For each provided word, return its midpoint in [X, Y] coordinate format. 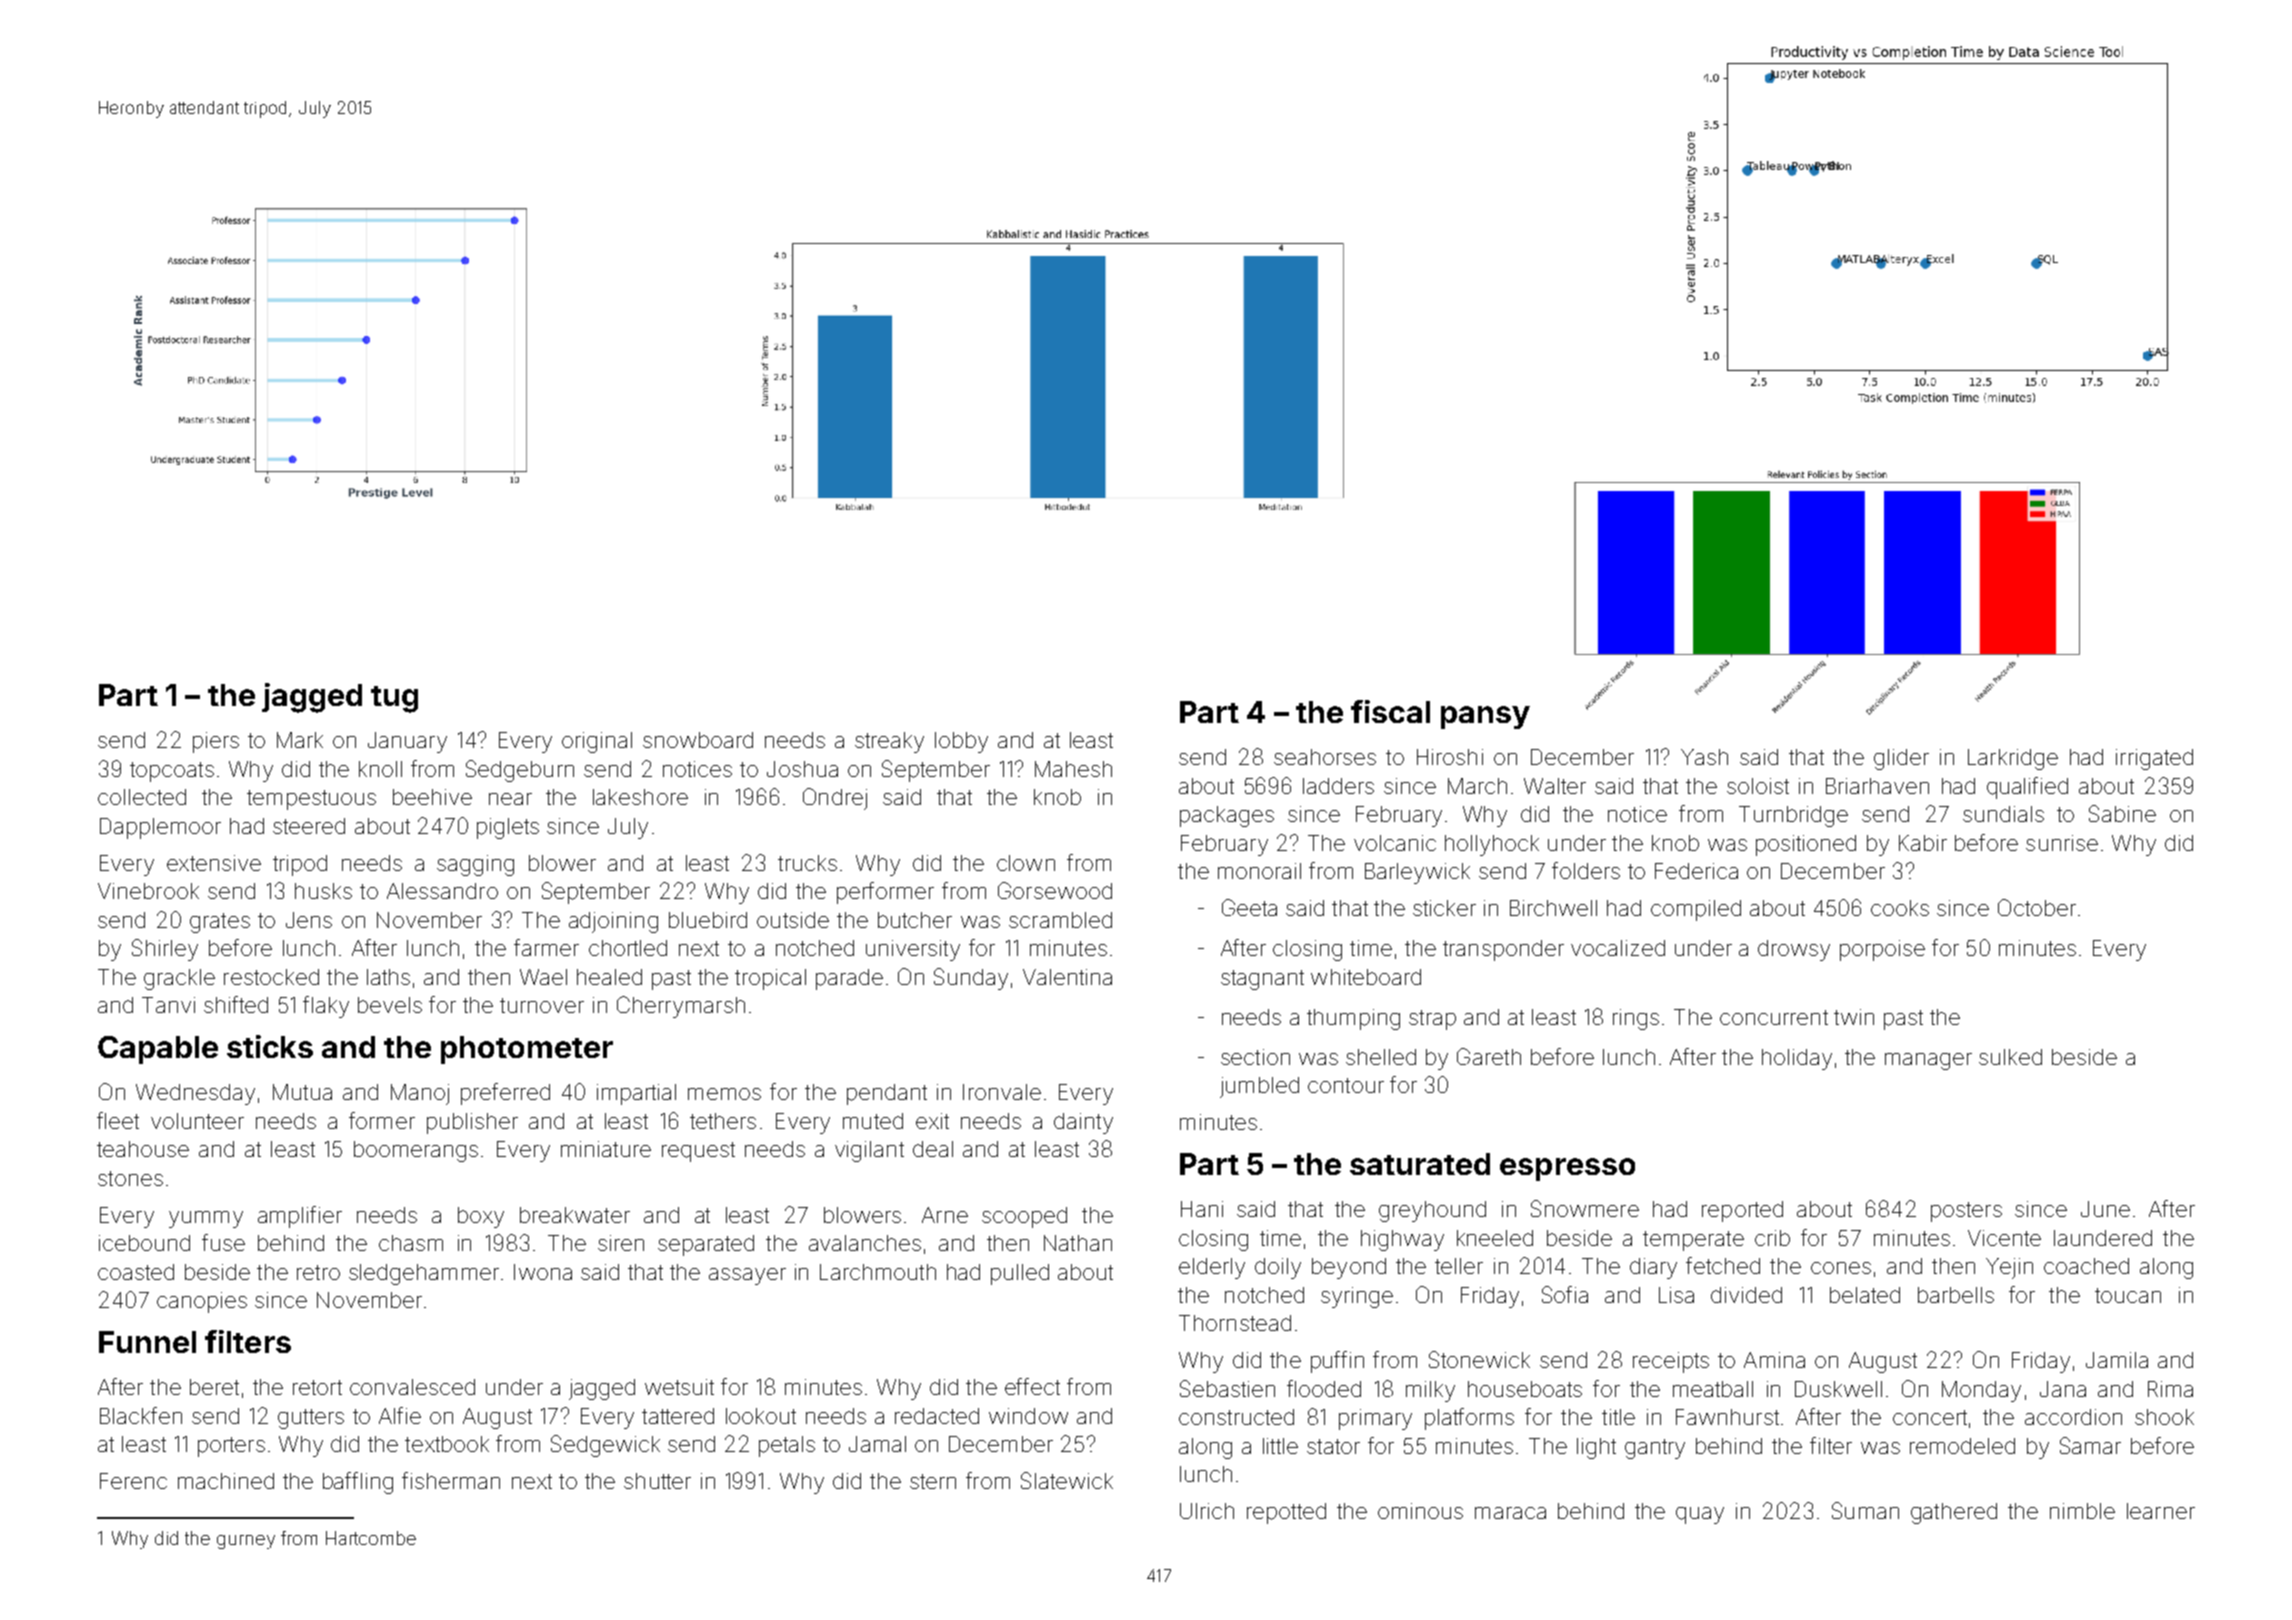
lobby [961, 742]
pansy [1485, 717]
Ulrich [1207, 1511]
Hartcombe [371, 1538]
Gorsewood [1055, 890]
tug [394, 699]
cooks [1900, 908]
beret [214, 1387]
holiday [1797, 1059]
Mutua [302, 1092]
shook [2164, 1417]
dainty [1083, 1123]
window [1028, 1416]
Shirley [165, 950]
